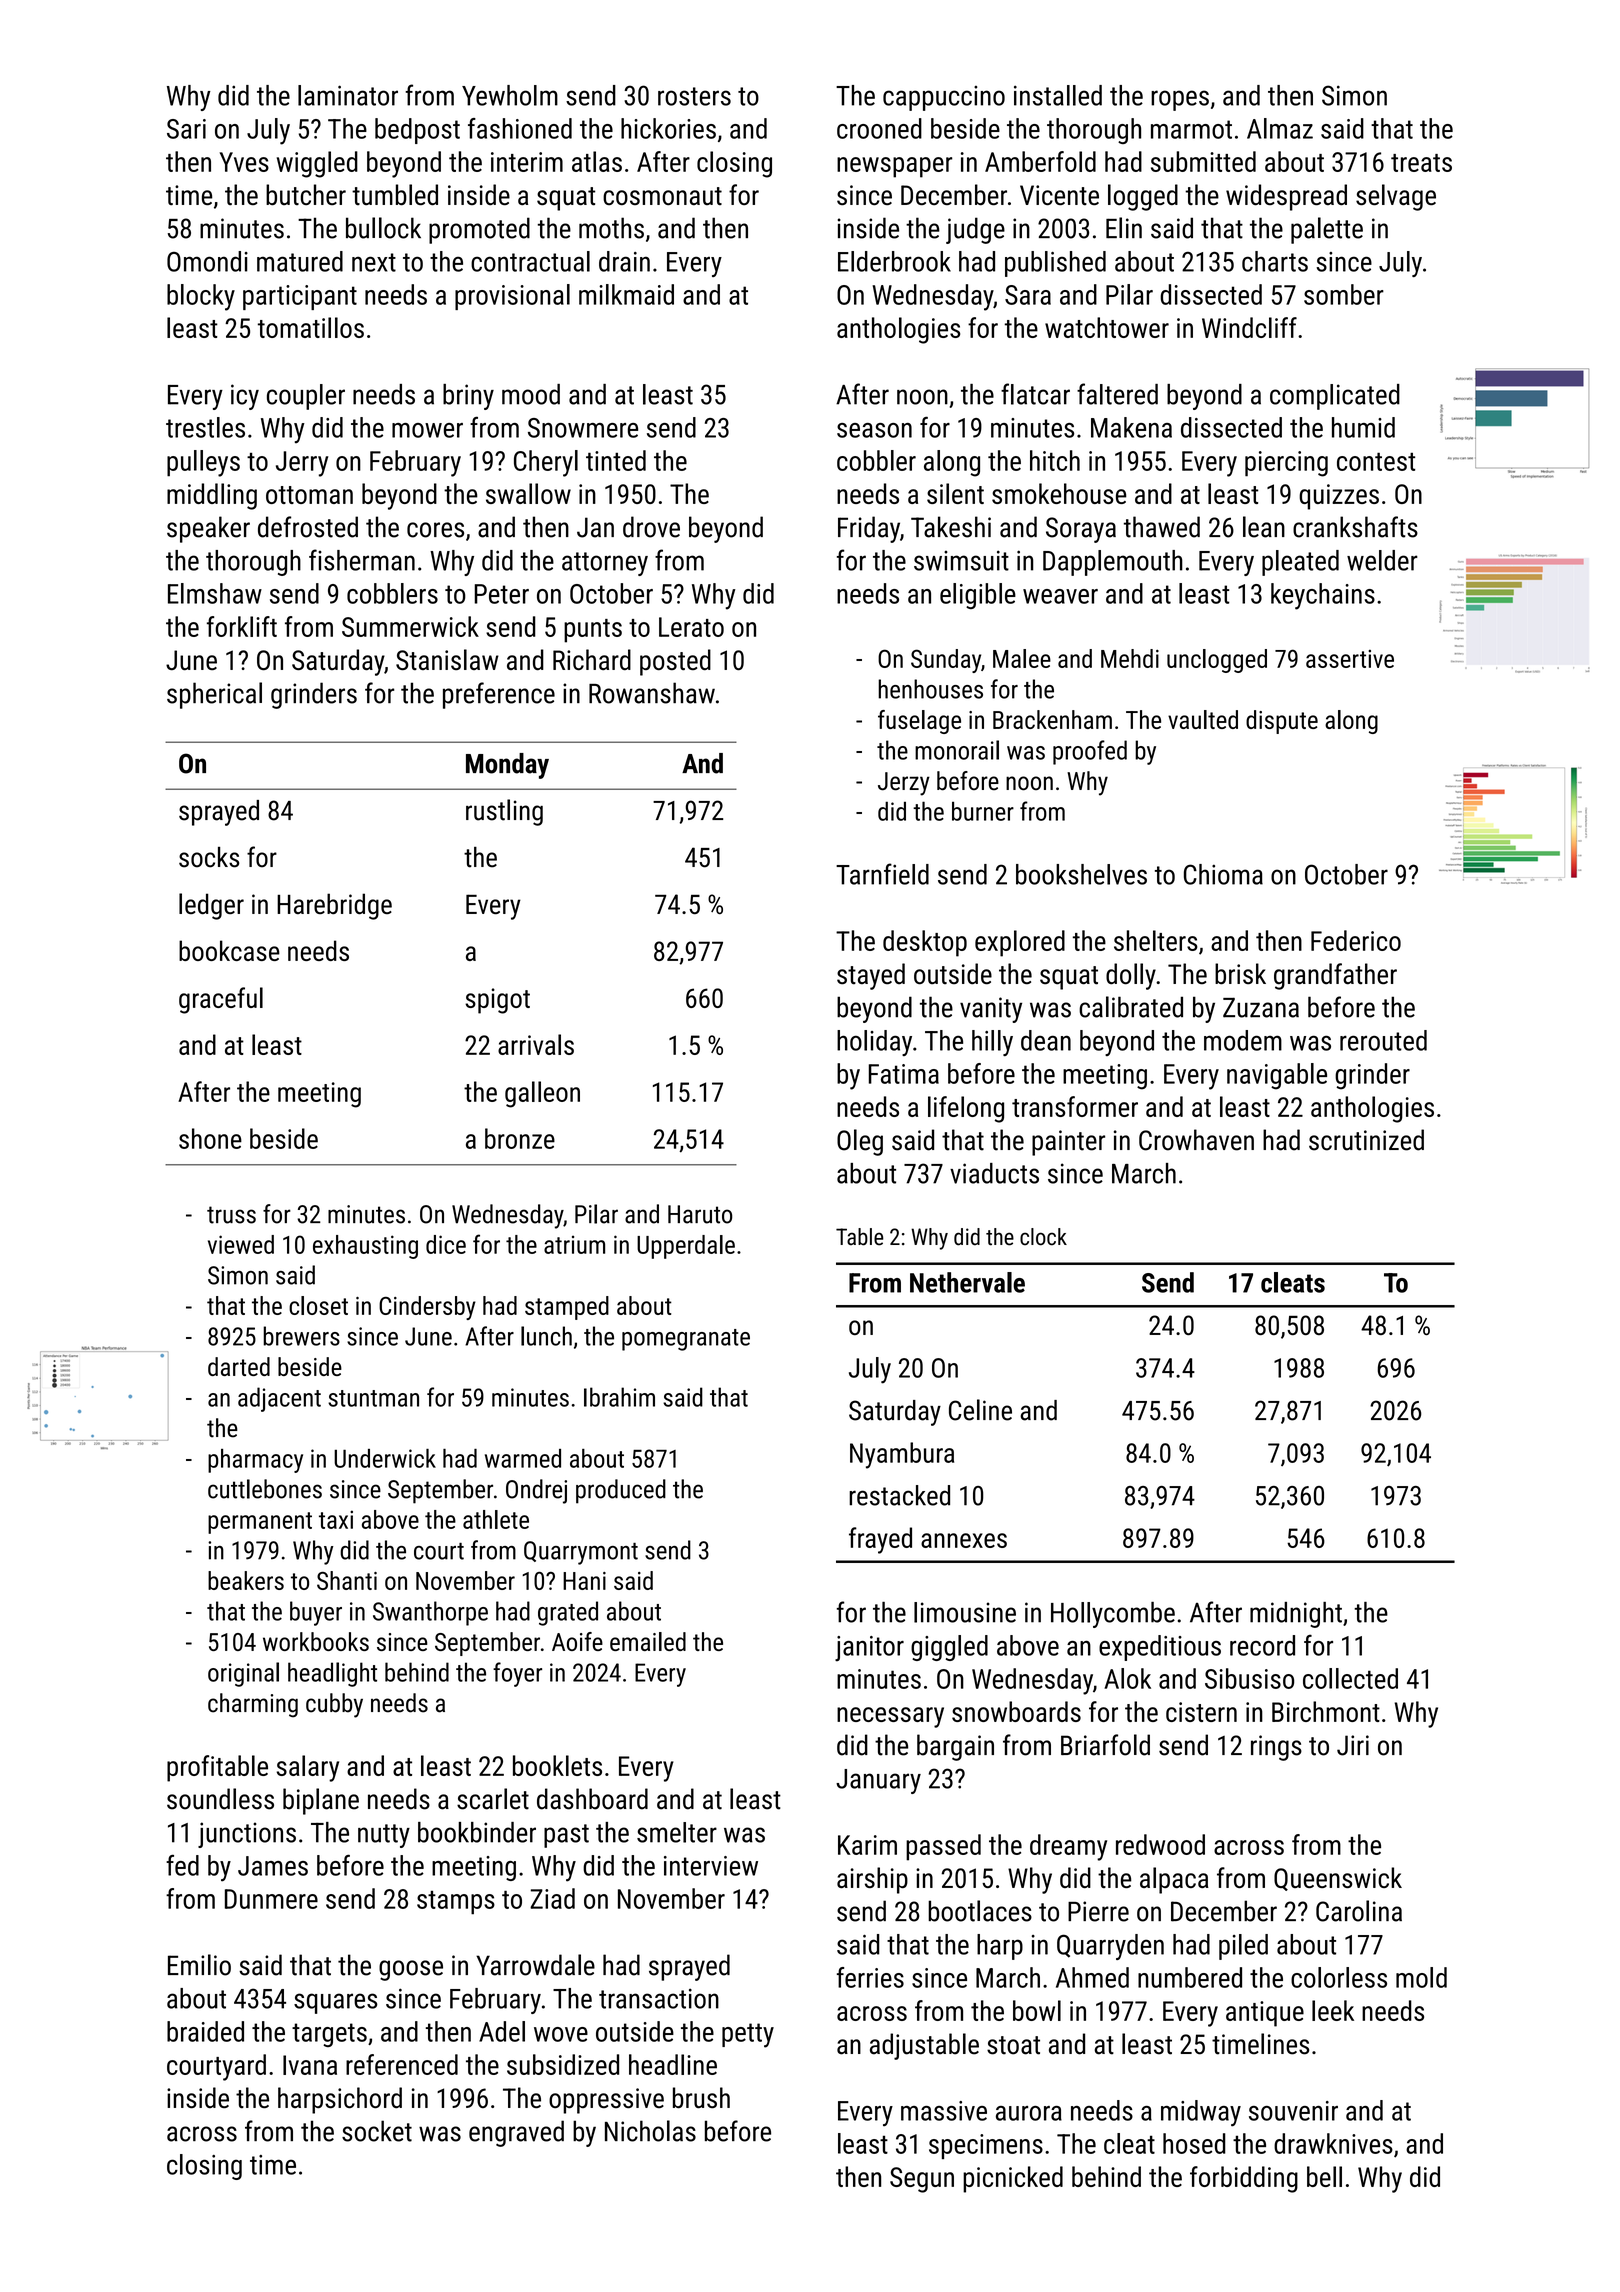  I want to click on Peter, so click(501, 594).
